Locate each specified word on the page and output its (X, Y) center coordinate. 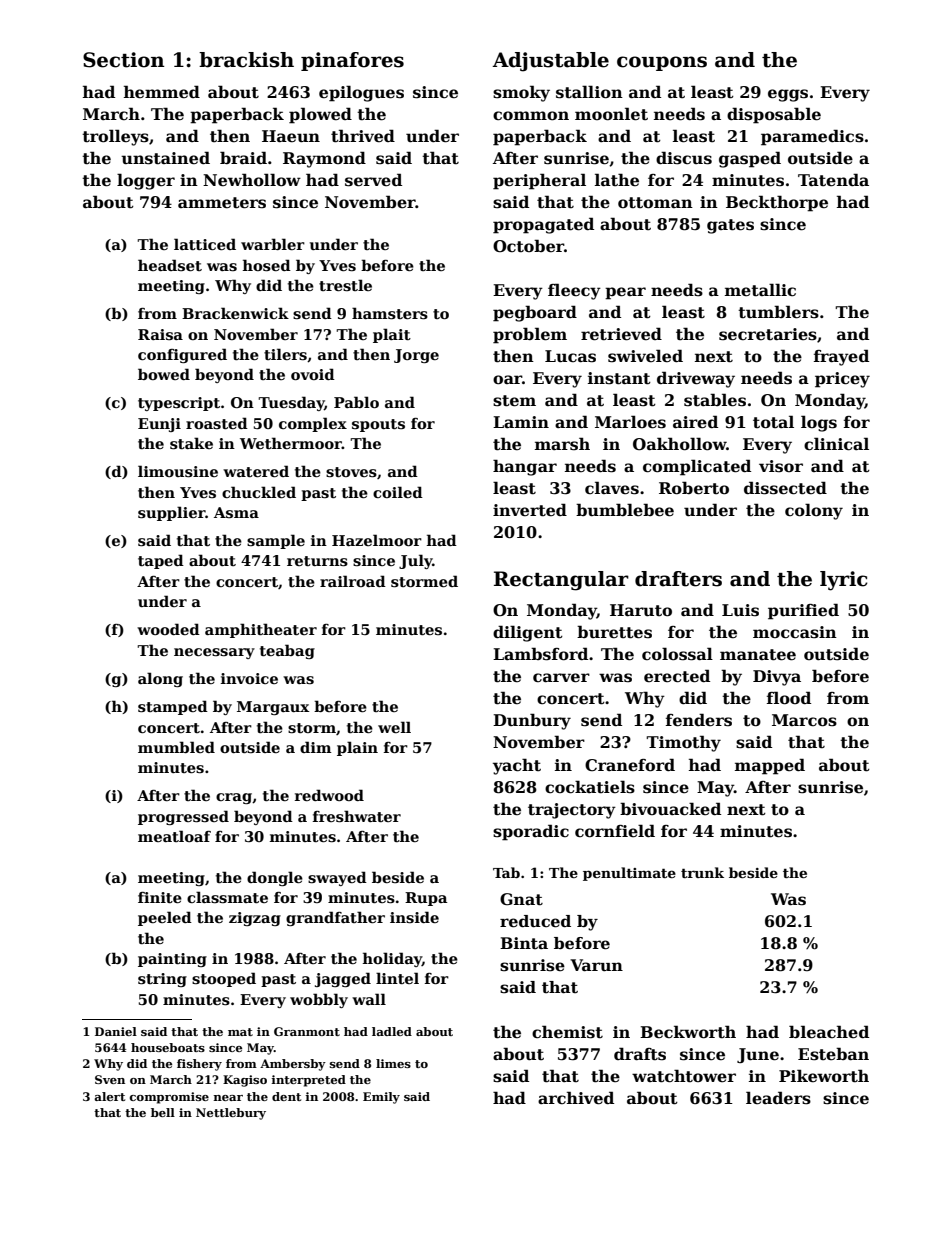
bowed (164, 374)
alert (109, 1096)
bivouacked (670, 809)
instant (619, 378)
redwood (329, 795)
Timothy (683, 743)
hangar (525, 467)
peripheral (539, 181)
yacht (517, 766)
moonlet (611, 114)
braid (243, 157)
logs (819, 423)
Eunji (159, 425)
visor (781, 466)
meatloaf (174, 836)
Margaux (273, 708)
